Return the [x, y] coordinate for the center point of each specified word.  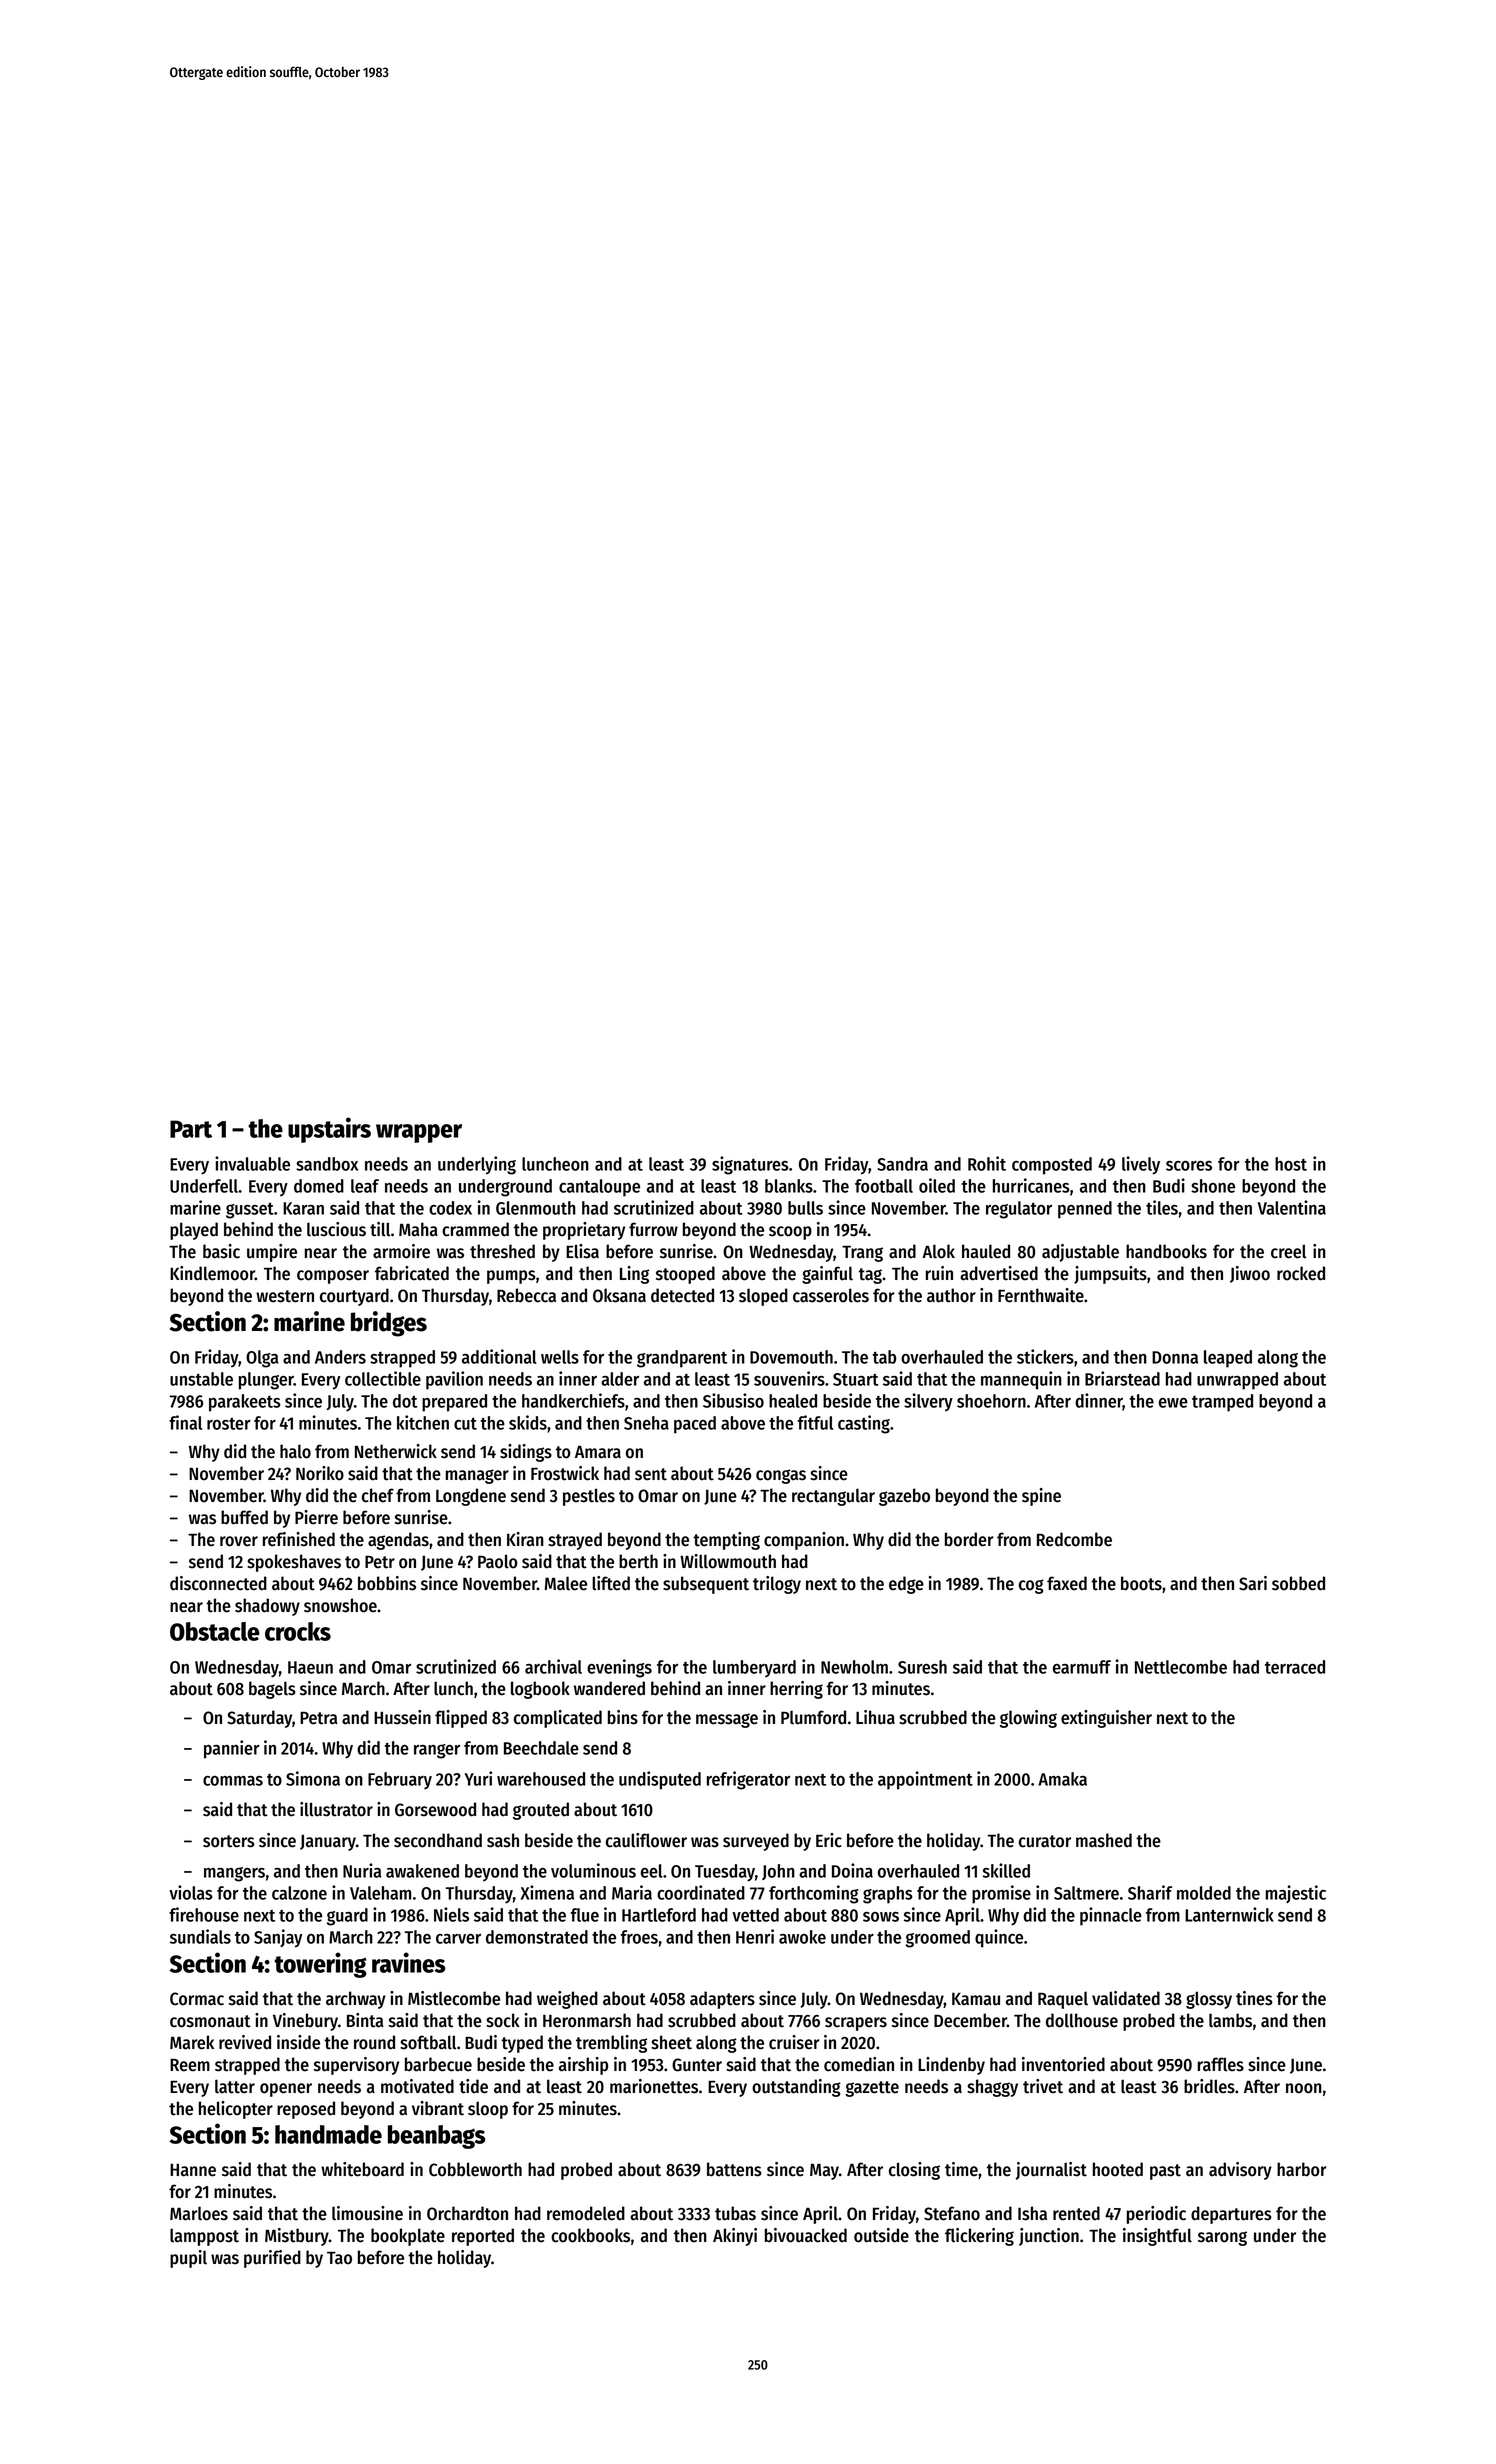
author [951, 1295]
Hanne [193, 2170]
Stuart [855, 1379]
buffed [244, 1517]
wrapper [419, 1133]
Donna [1175, 1357]
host [1291, 1164]
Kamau [976, 1999]
